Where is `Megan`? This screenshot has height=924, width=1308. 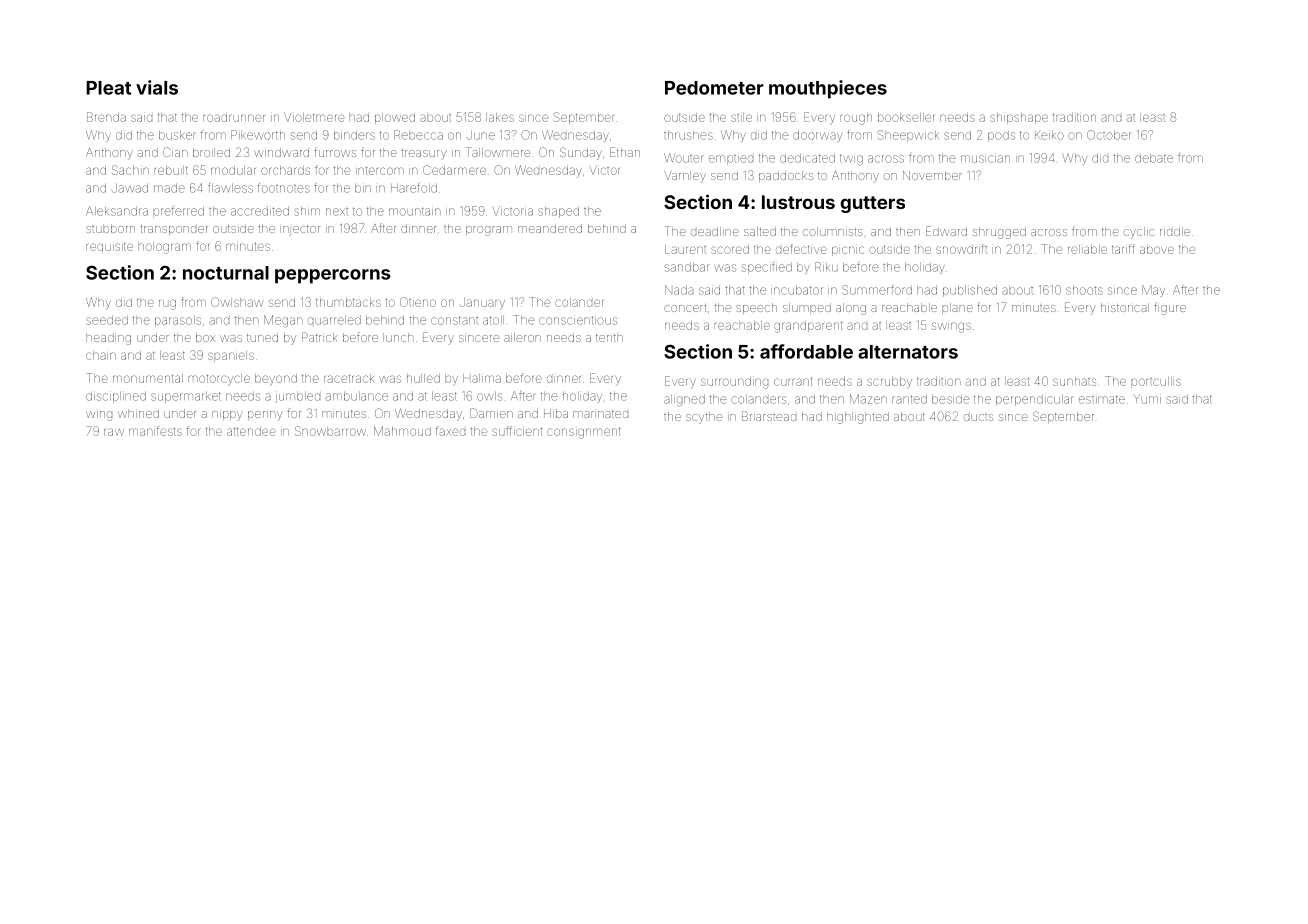 Megan is located at coordinates (283, 321).
